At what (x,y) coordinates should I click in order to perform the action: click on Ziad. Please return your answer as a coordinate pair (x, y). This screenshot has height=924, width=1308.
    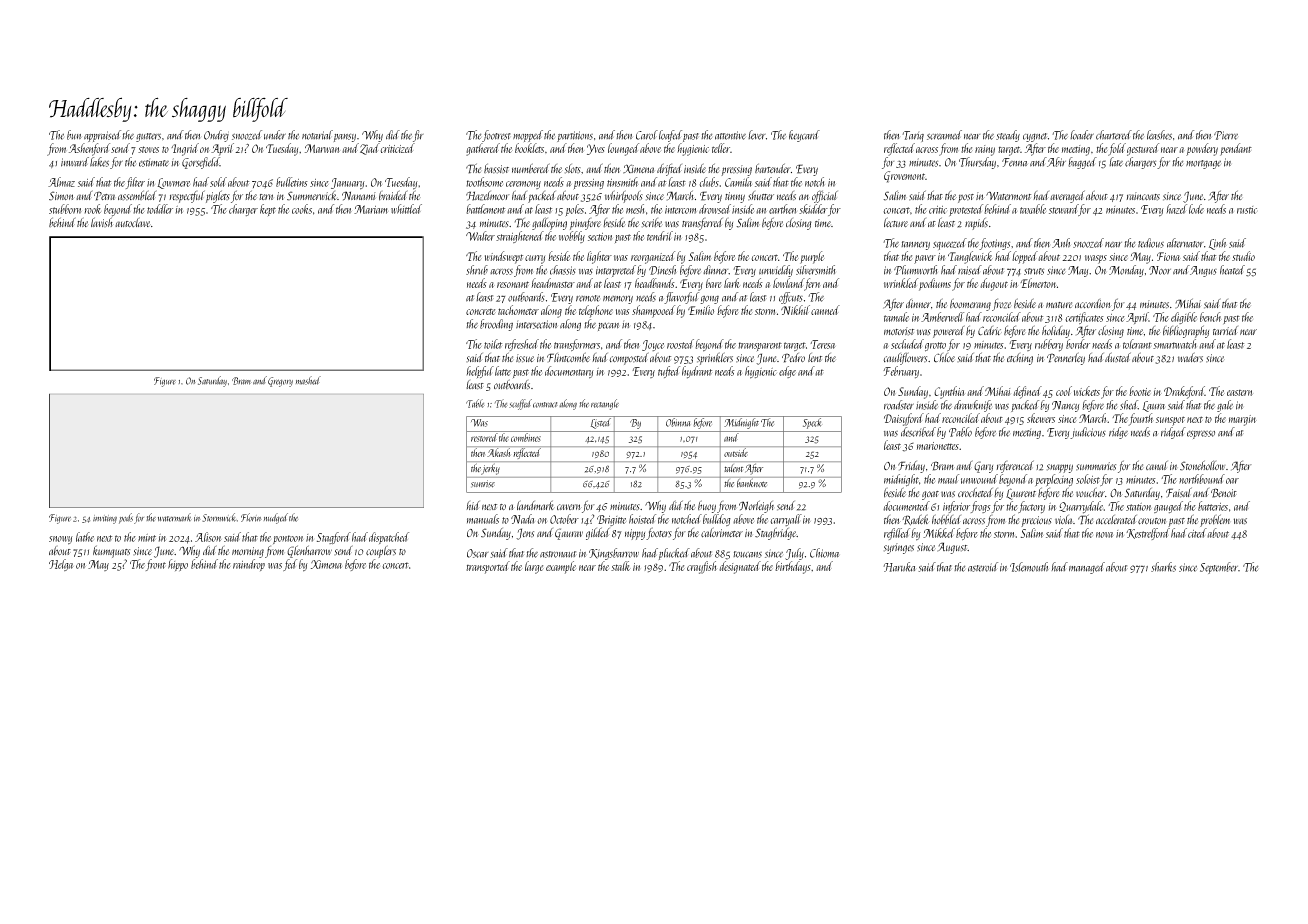
    Looking at the image, I should click on (370, 149).
